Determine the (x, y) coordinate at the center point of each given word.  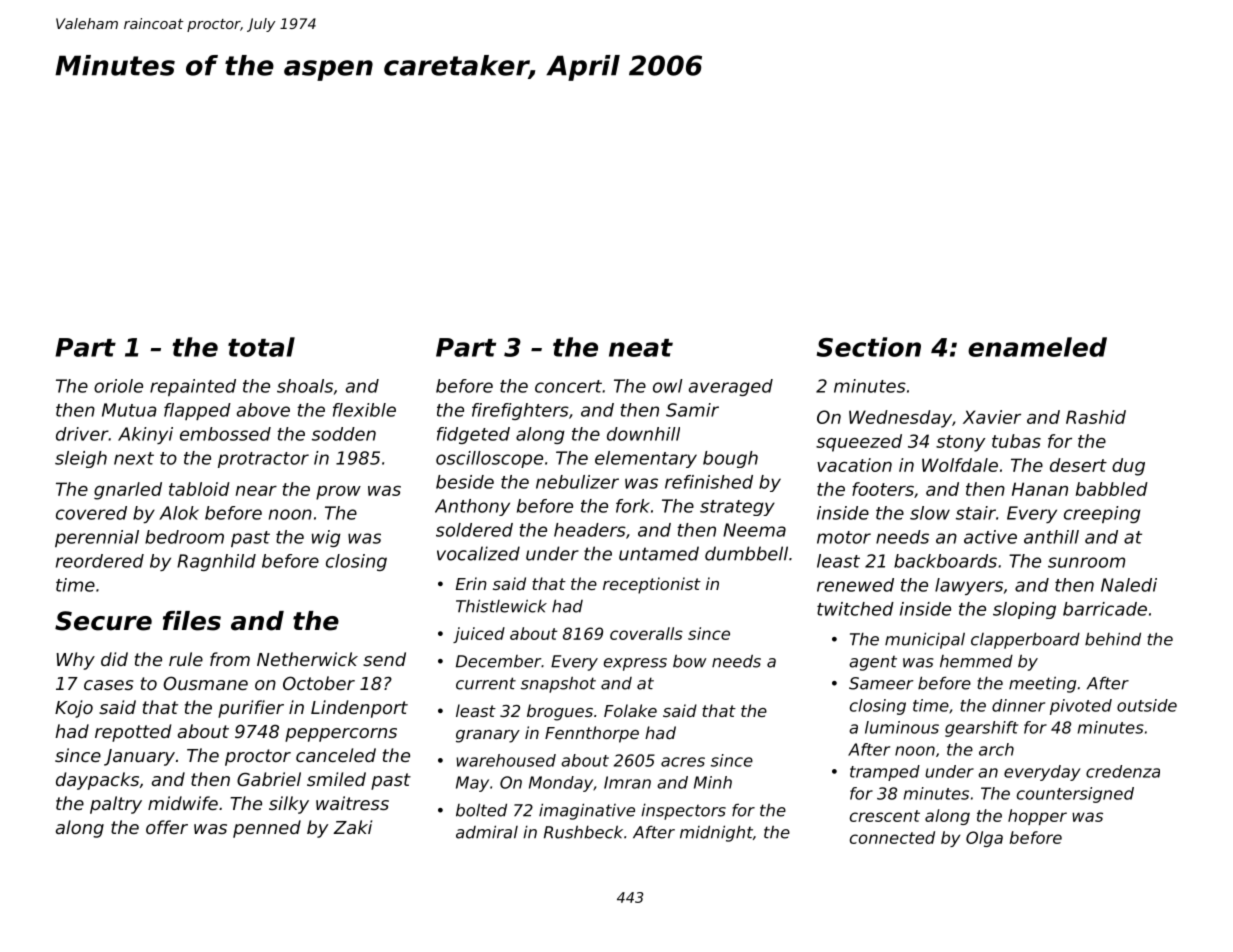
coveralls (646, 633)
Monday (561, 784)
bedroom (184, 537)
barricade (1105, 609)
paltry (116, 805)
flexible (364, 410)
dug (1128, 467)
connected (892, 837)
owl (668, 386)
